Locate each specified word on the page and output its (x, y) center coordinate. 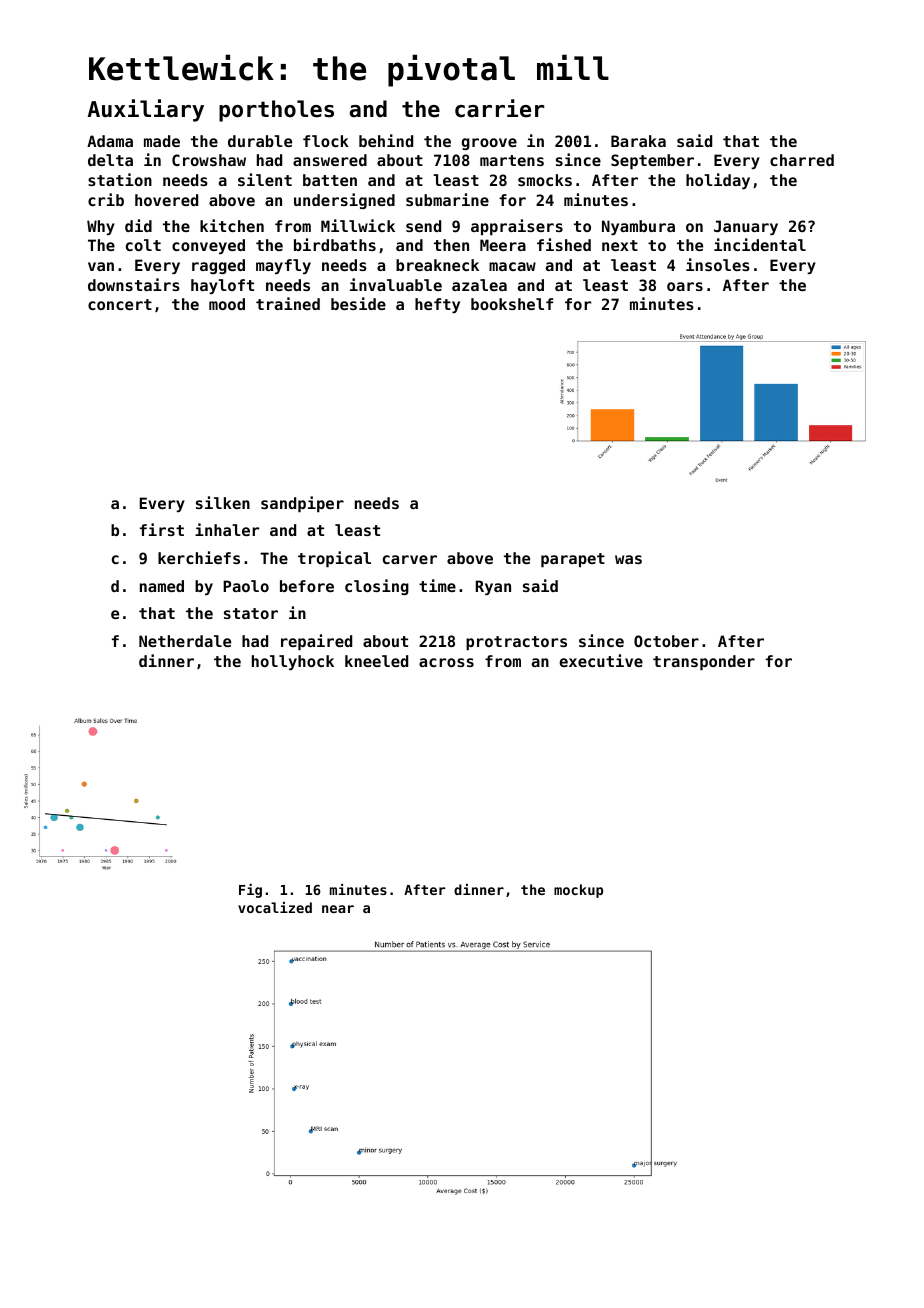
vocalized (275, 907)
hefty (437, 305)
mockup (578, 891)
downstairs (134, 284)
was (628, 559)
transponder (704, 662)
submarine (447, 199)
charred (802, 160)
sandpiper (302, 504)
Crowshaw (209, 160)
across (446, 662)
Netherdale (185, 641)
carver (410, 559)
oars (685, 286)
